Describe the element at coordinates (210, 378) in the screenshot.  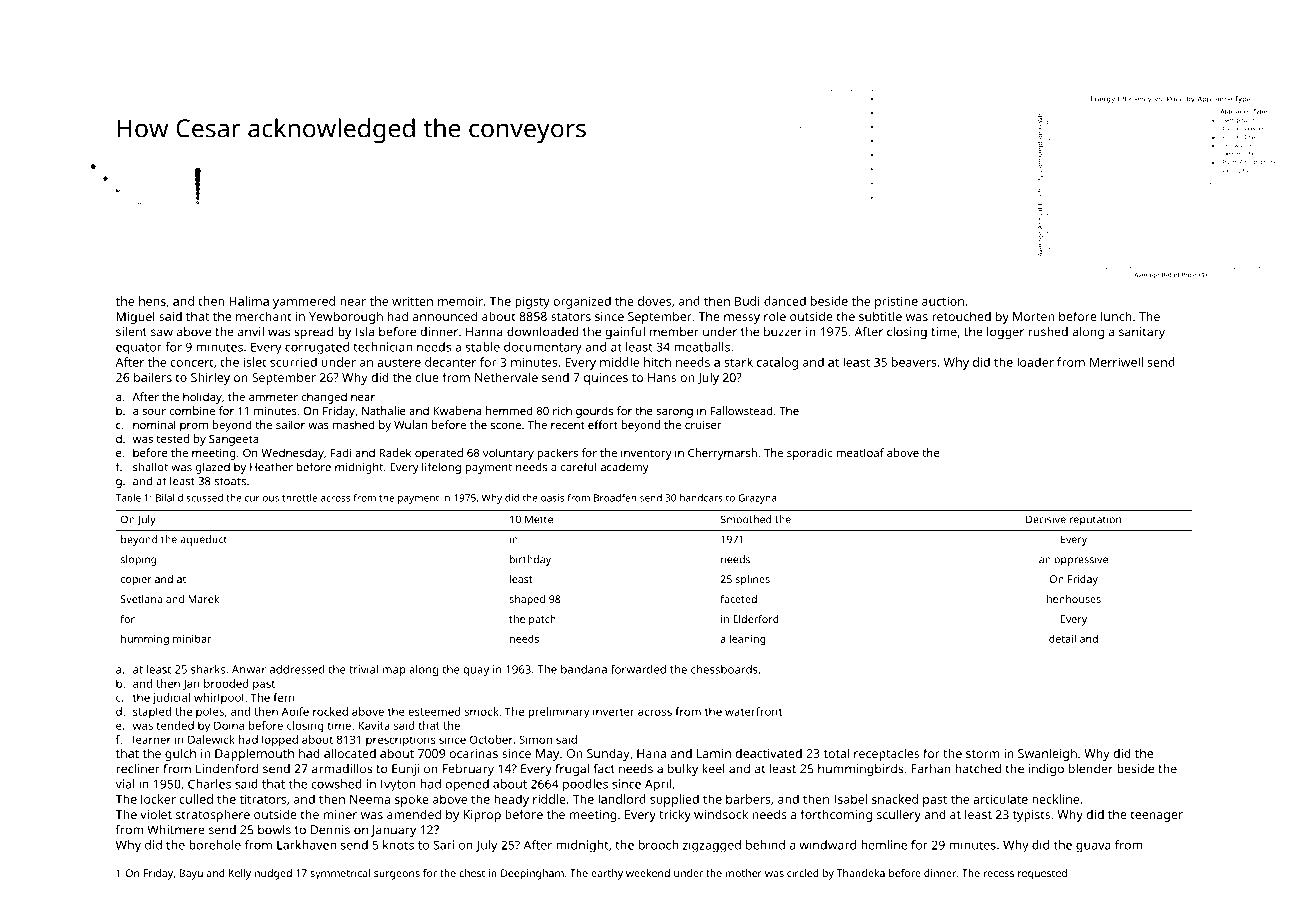
I see `Shirley` at that location.
